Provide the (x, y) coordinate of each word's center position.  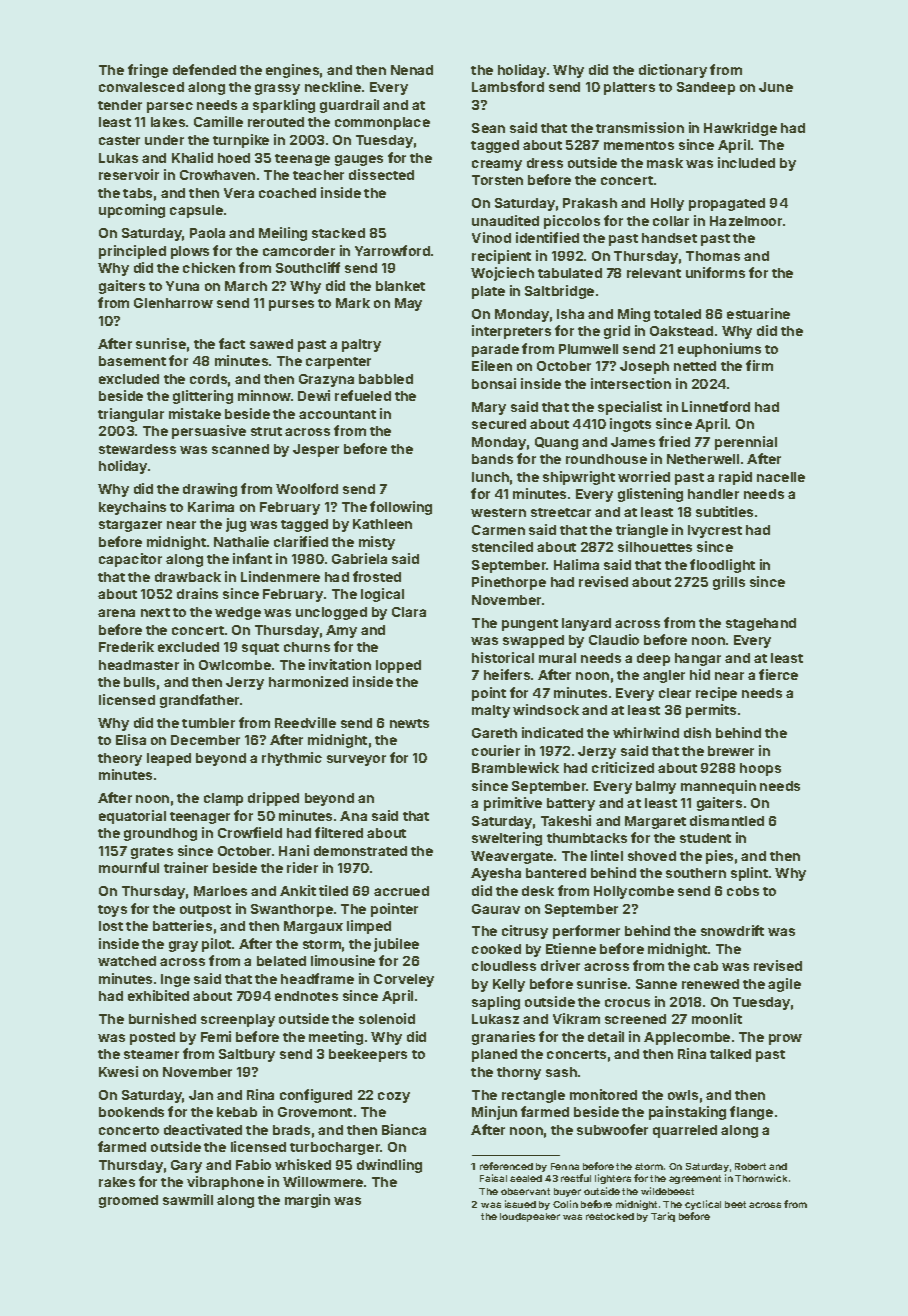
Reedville (305, 722)
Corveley (404, 980)
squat (260, 649)
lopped (398, 666)
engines (292, 71)
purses (291, 305)
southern (696, 873)
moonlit (717, 1018)
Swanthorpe (292, 910)
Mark (353, 303)
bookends (131, 1112)
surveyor (356, 760)
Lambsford (508, 86)
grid (617, 332)
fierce (778, 674)
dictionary (673, 71)
